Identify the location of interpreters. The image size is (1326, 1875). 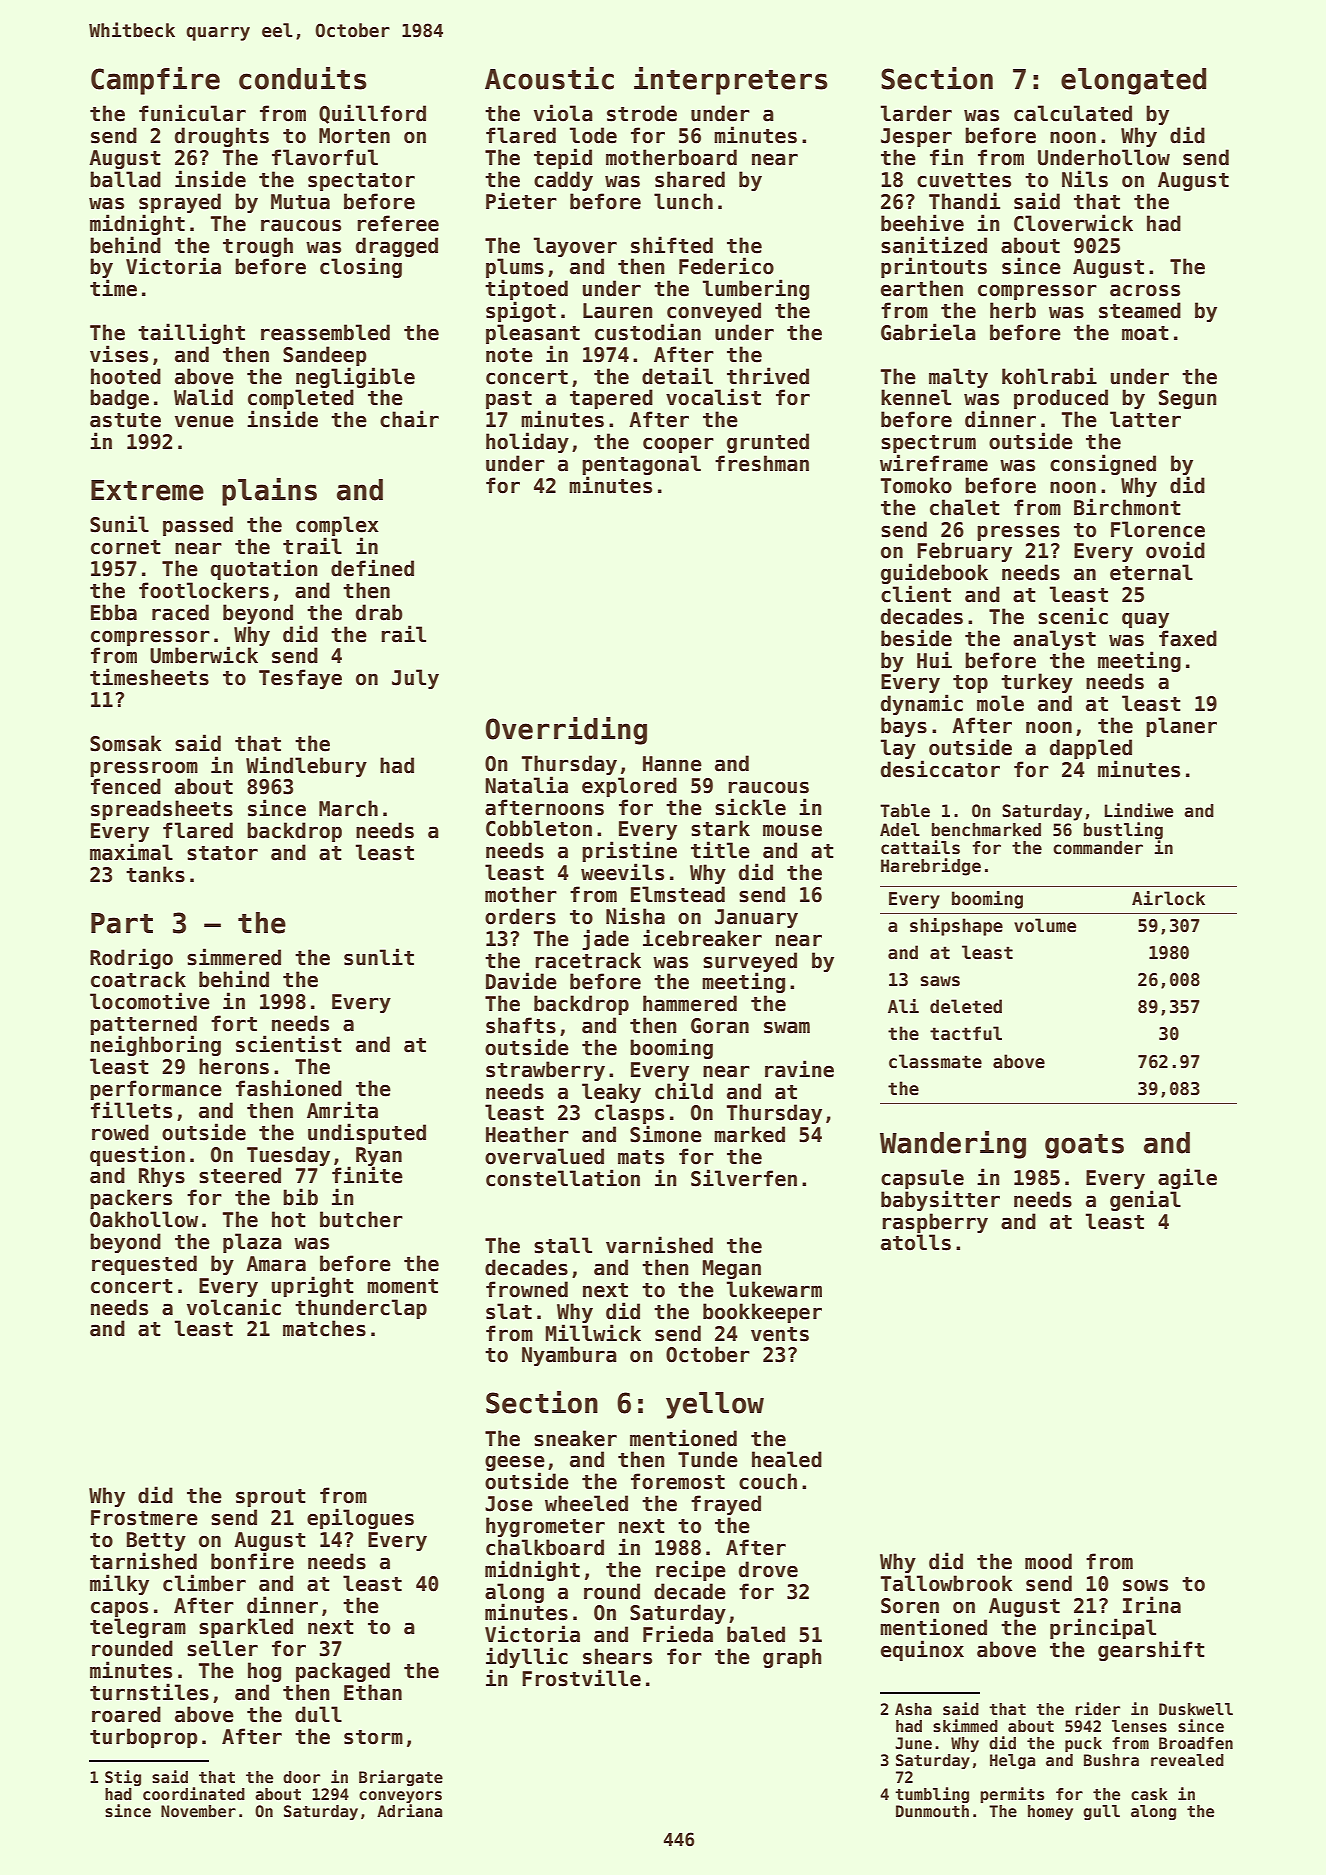
(731, 81).
